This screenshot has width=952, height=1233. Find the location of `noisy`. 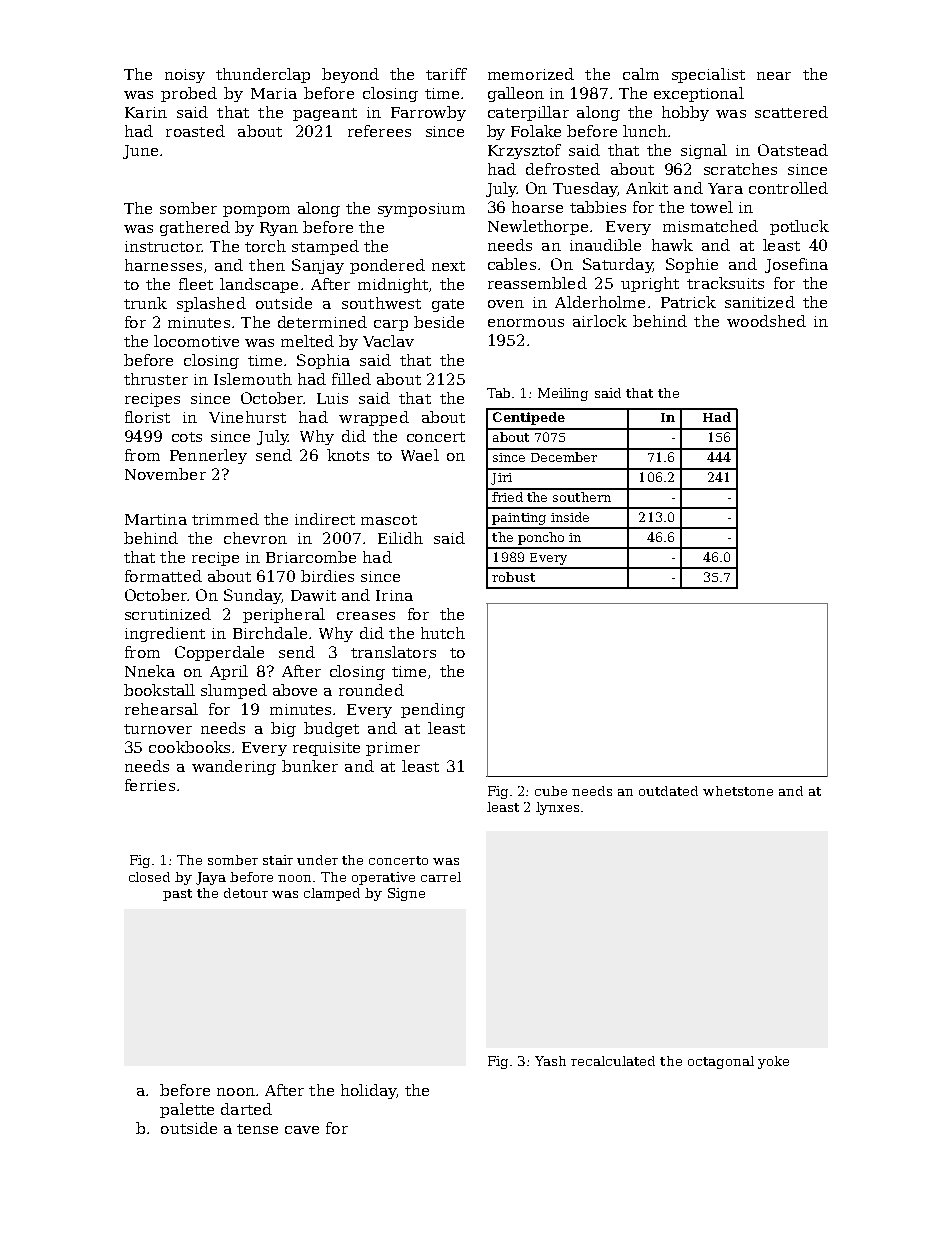

noisy is located at coordinates (185, 76).
